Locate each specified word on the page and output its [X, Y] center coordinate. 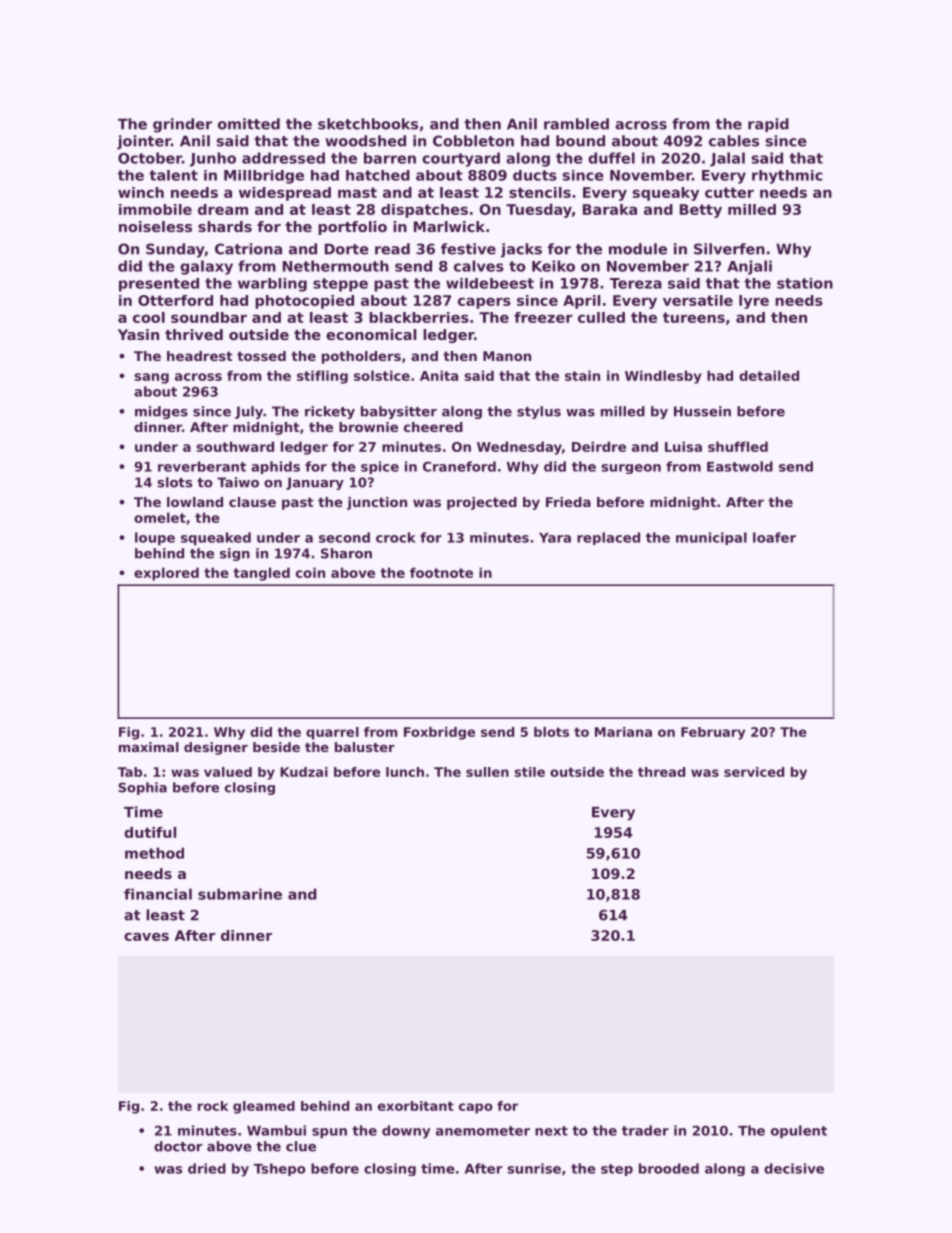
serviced [754, 772]
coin [310, 572]
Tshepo [279, 1169]
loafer [774, 537]
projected [482, 503]
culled [601, 317]
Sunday [175, 250]
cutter [729, 192]
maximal [149, 747]
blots [551, 732]
